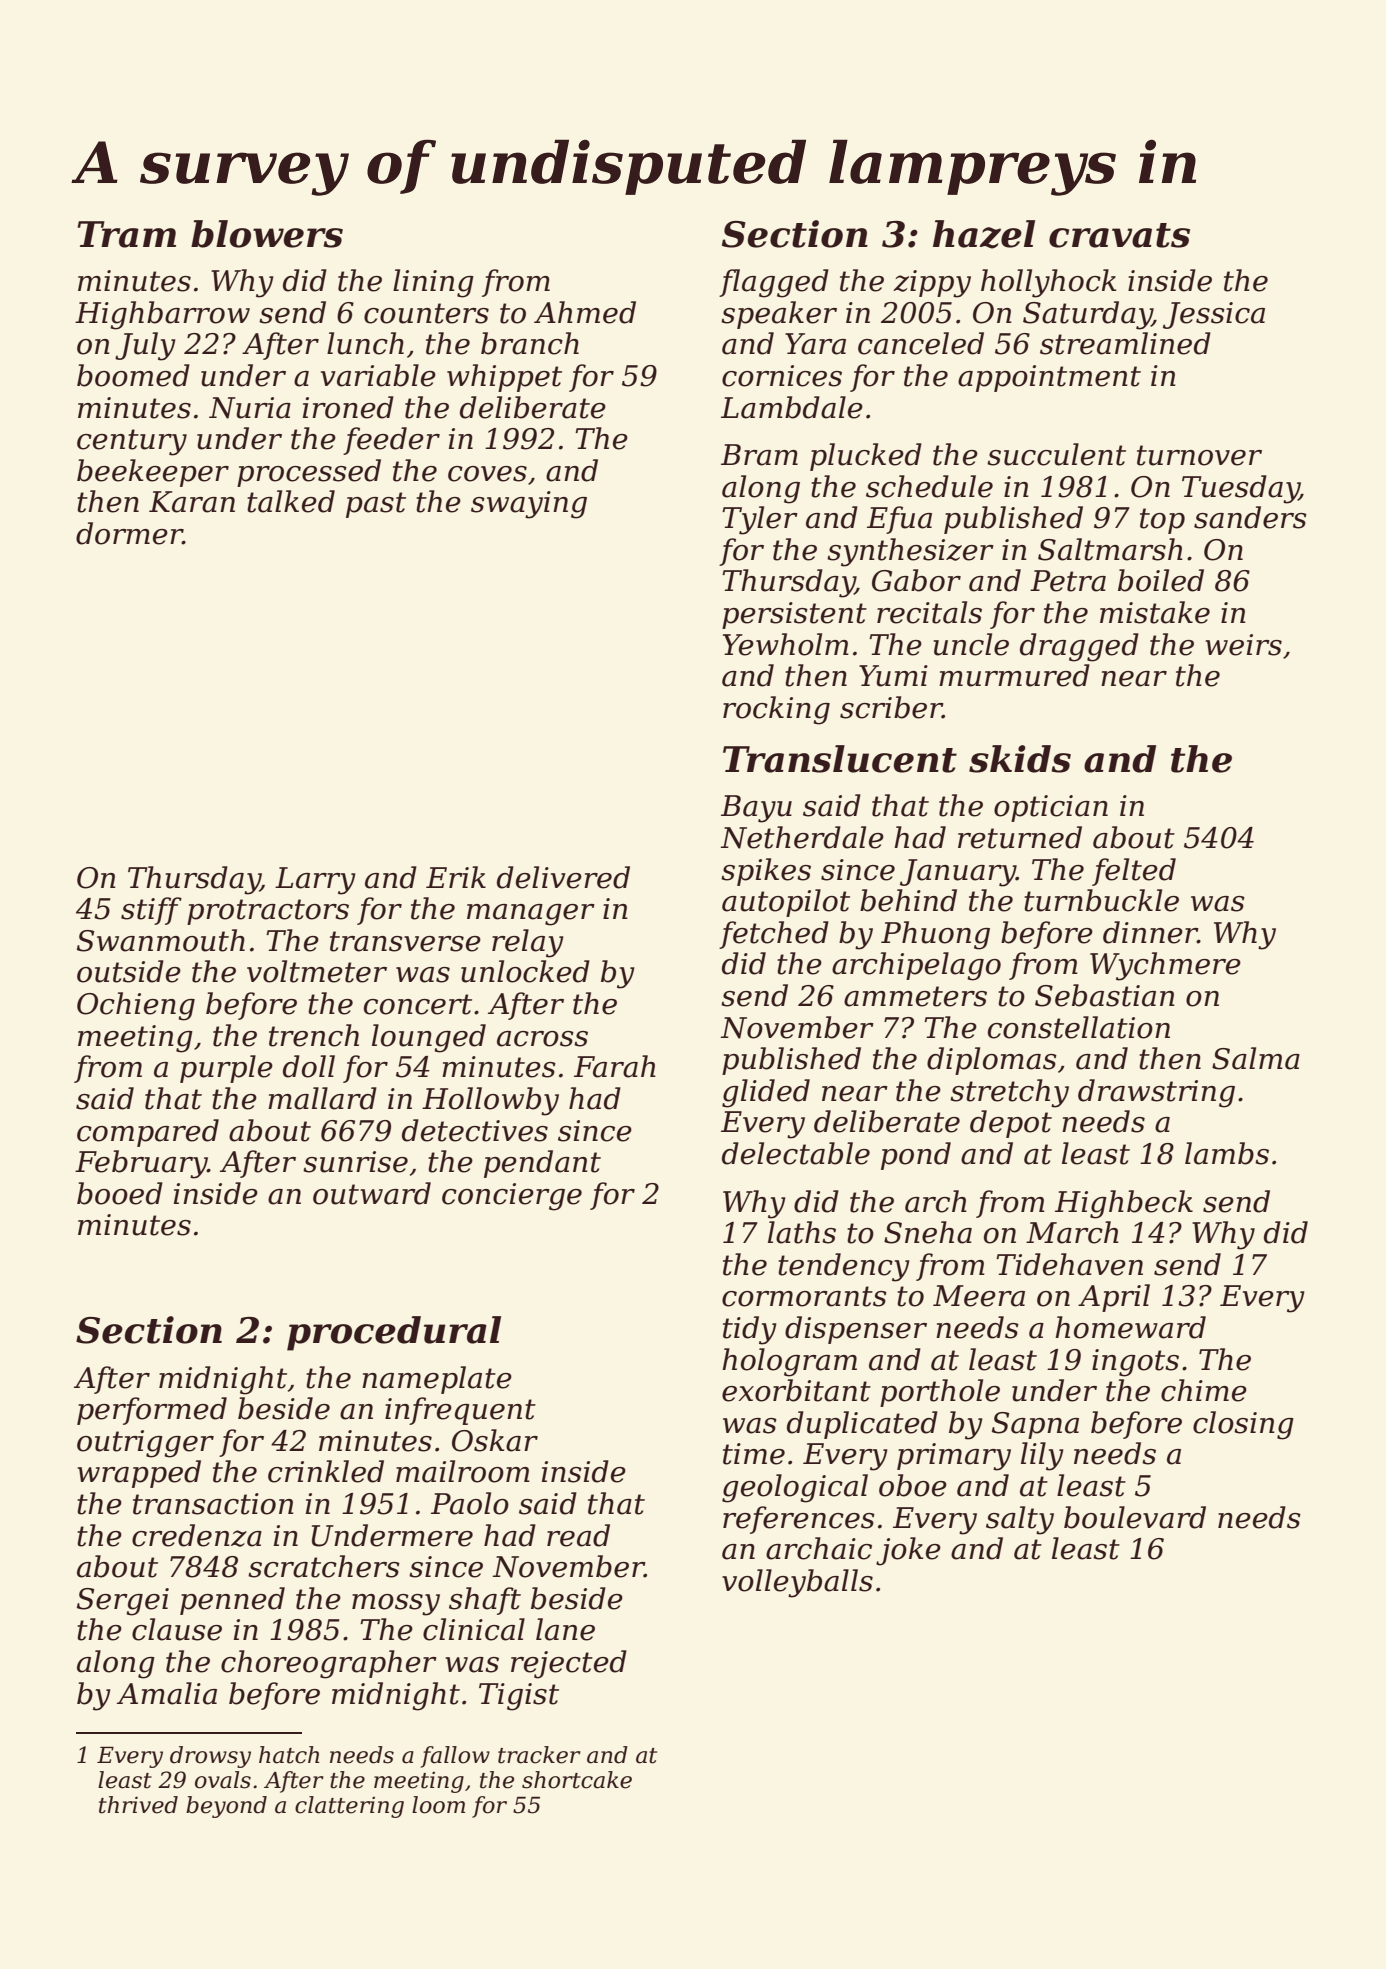 This screenshot has height=1969, width=1386. I want to click on processed, so click(309, 473).
